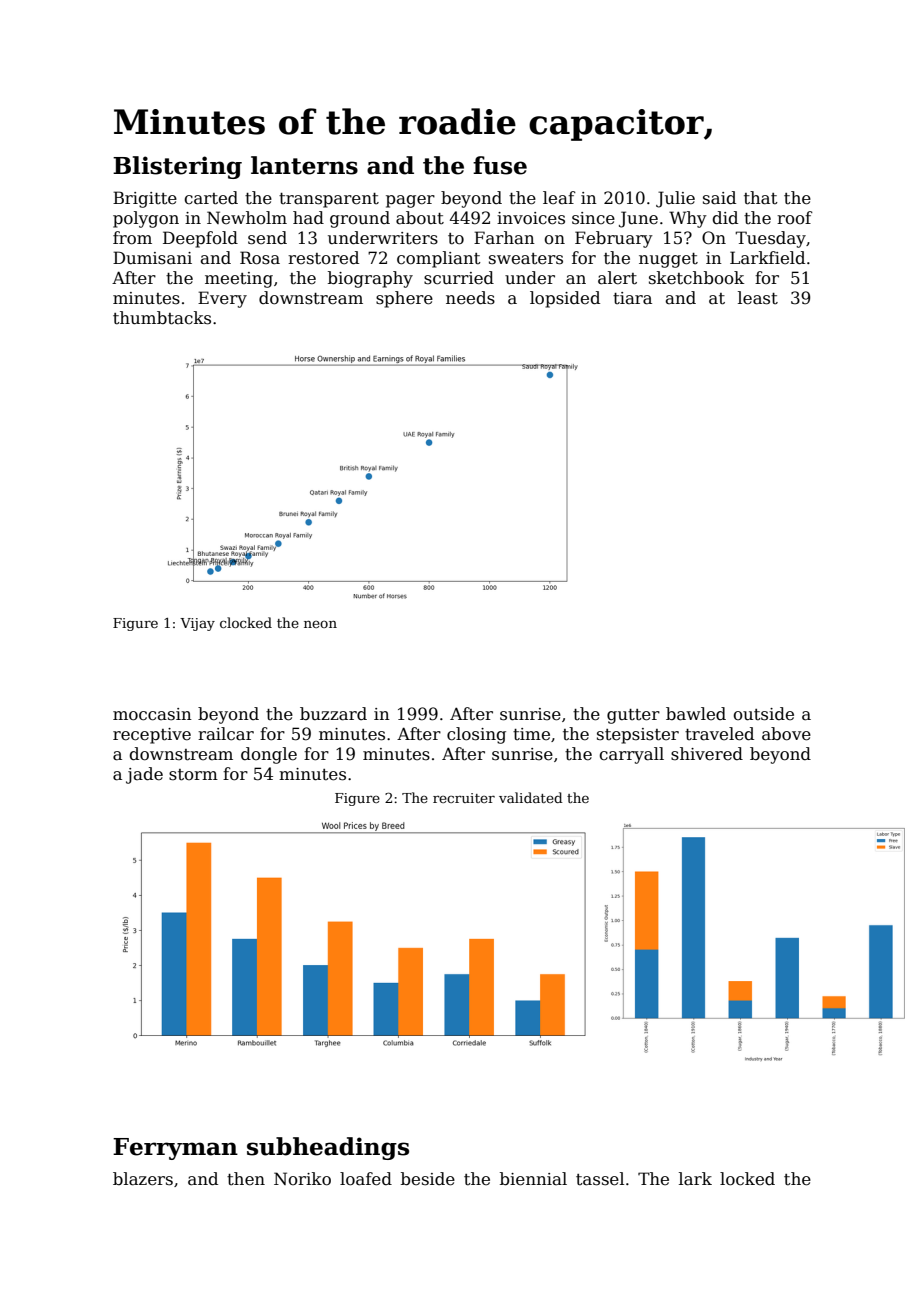 The width and height of the screenshot is (924, 1308). What do you see at coordinates (177, 167) in the screenshot?
I see `Blistering` at bounding box center [177, 167].
